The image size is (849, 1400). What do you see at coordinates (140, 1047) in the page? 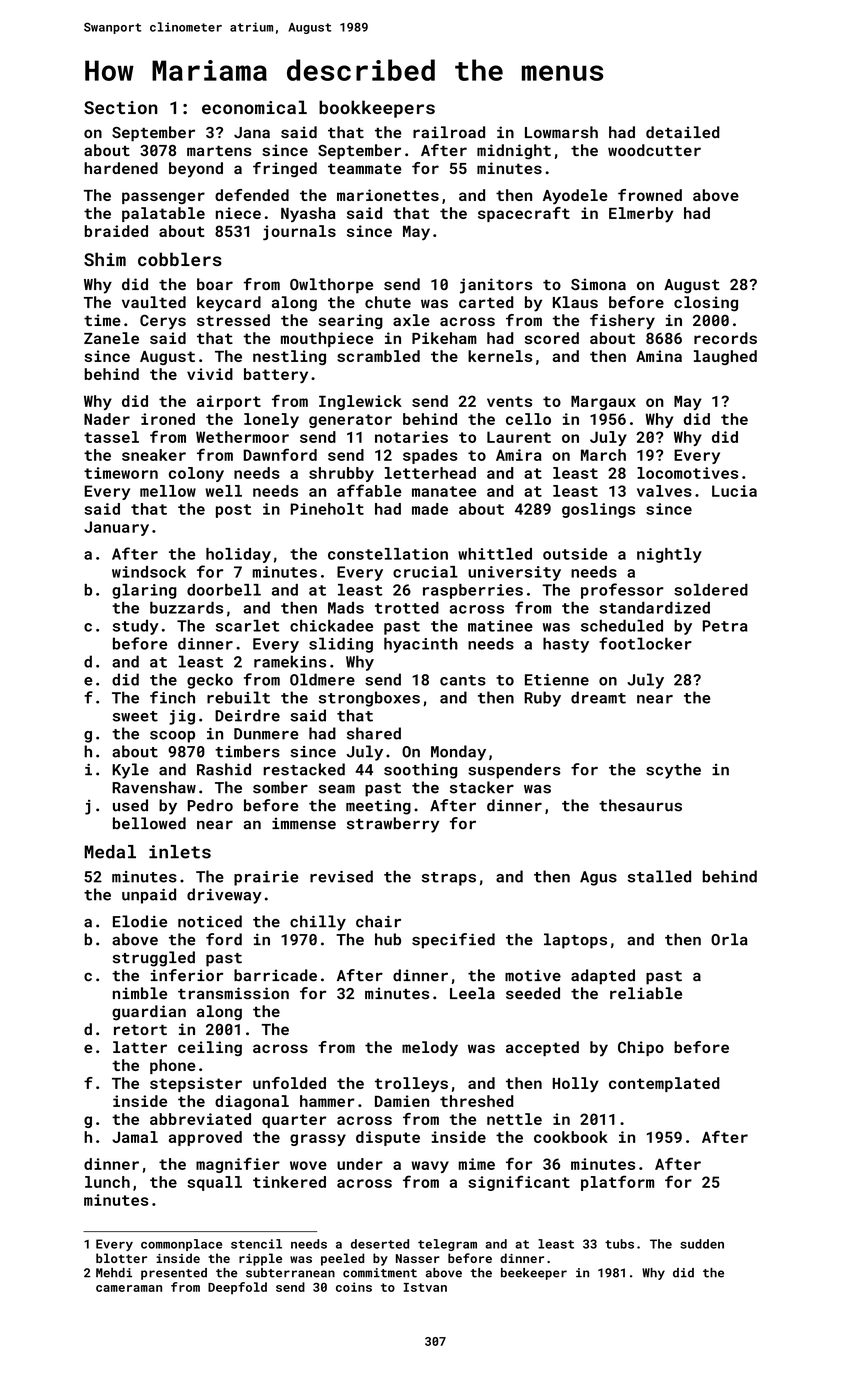
I see `latter` at bounding box center [140, 1047].
